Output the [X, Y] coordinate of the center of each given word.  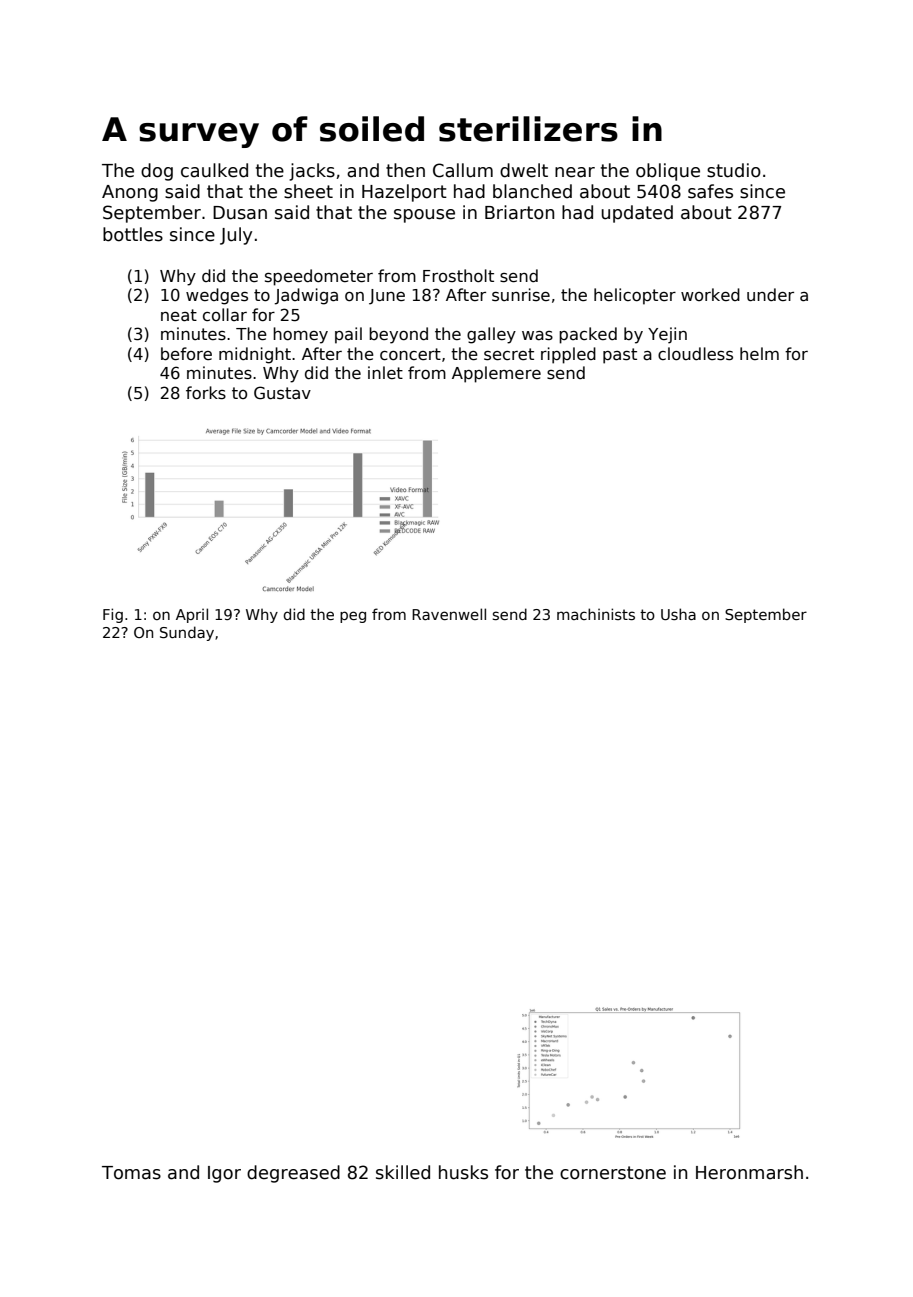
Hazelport [404, 193]
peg [353, 617]
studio [734, 170]
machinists [596, 614]
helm [759, 353]
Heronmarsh [749, 1172]
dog [157, 172]
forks [206, 393]
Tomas [131, 1173]
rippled [568, 355]
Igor [224, 1174]
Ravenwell [449, 614]
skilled [403, 1172]
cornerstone [613, 1173]
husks [463, 1172]
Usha [678, 614]
